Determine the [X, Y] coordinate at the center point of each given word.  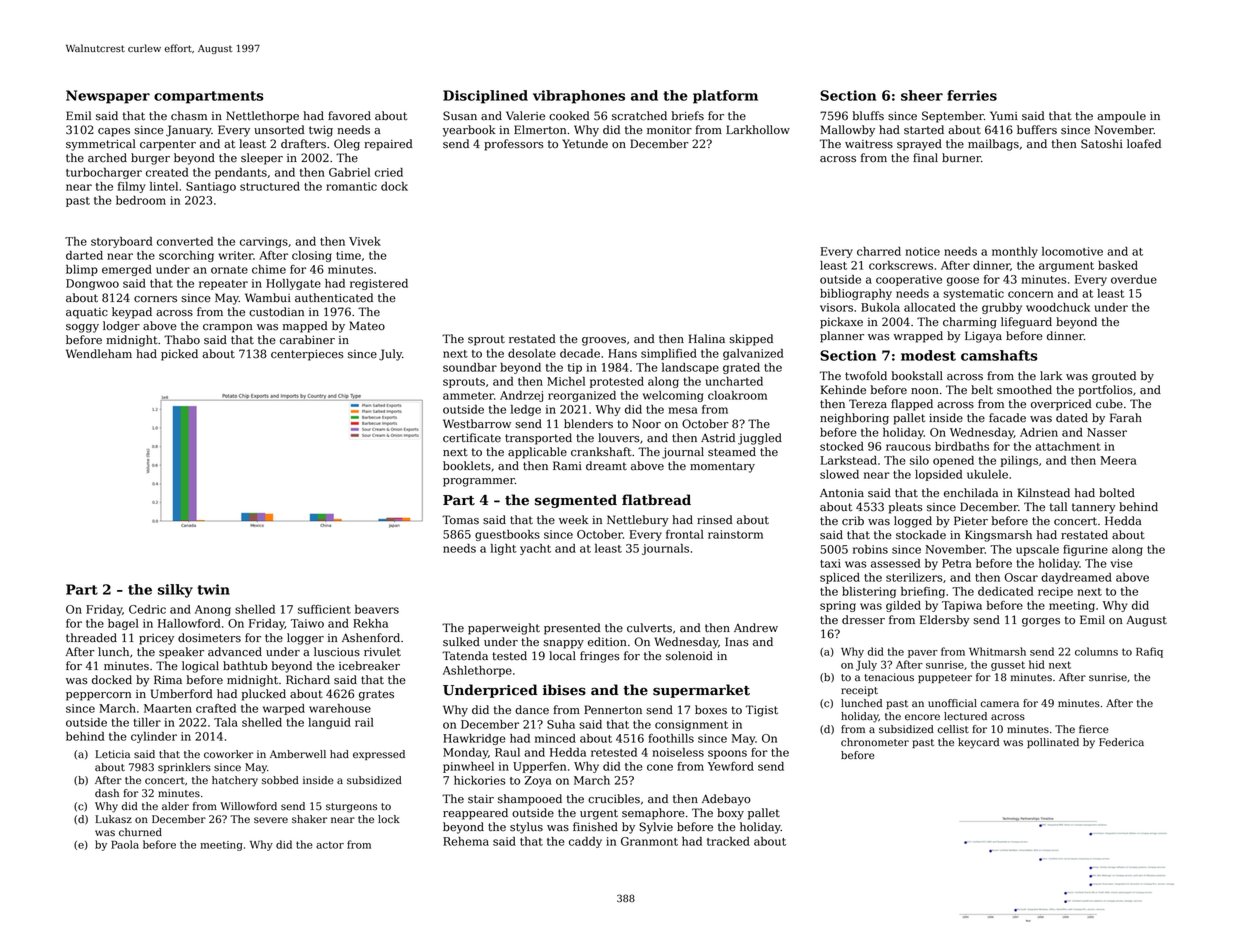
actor [330, 845]
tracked [728, 841]
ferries [972, 95]
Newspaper [108, 97]
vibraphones [579, 97]
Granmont [649, 841]
